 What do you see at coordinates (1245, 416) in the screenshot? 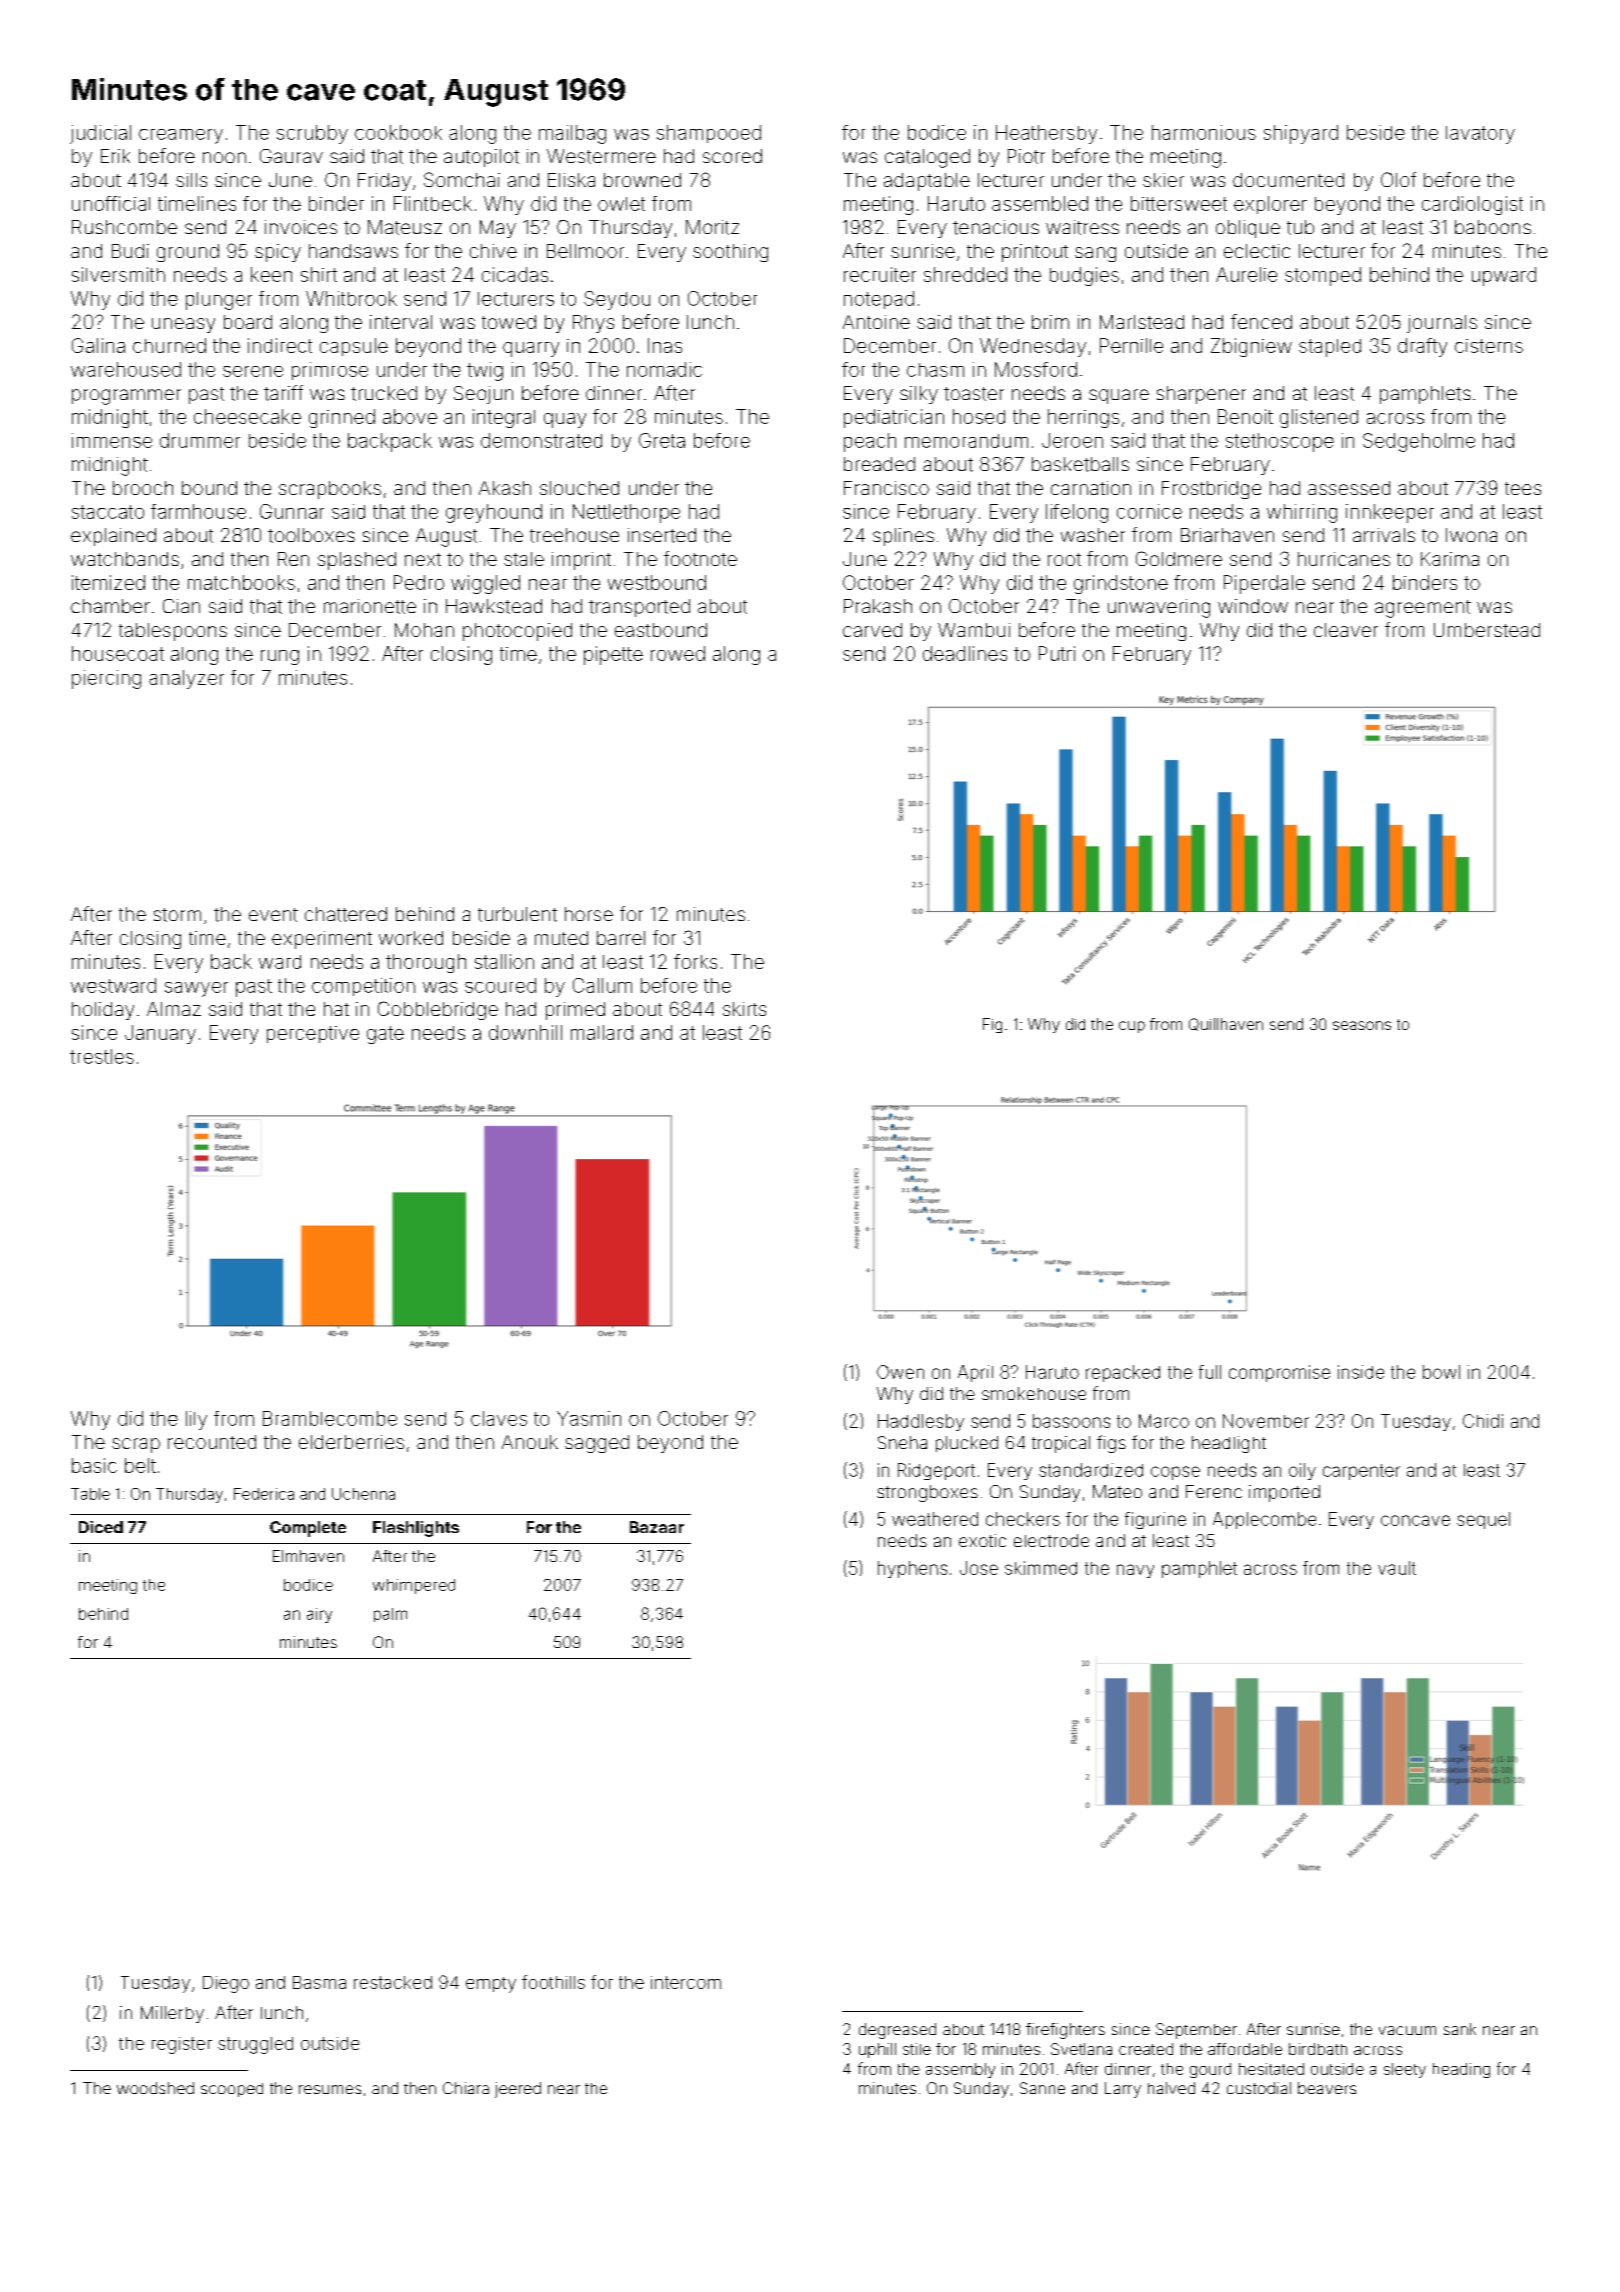
I see `Benoit` at bounding box center [1245, 416].
